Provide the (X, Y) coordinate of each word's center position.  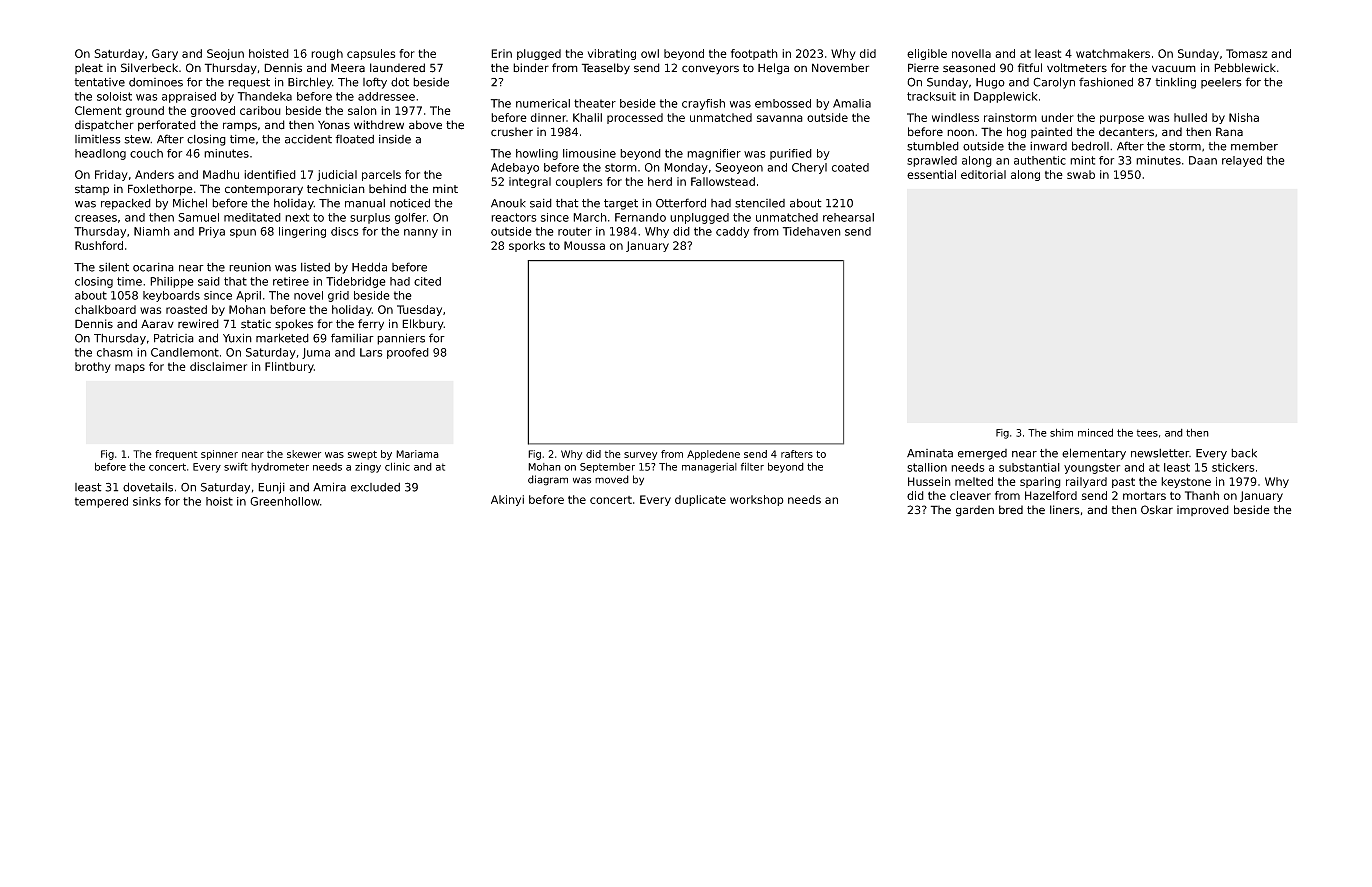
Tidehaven (812, 231)
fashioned (1106, 82)
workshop (757, 500)
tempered (101, 502)
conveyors (710, 70)
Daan (1203, 160)
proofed (408, 353)
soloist (114, 96)
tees (1147, 433)
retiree (291, 281)
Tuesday (419, 310)
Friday (111, 175)
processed (635, 118)
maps (130, 368)
